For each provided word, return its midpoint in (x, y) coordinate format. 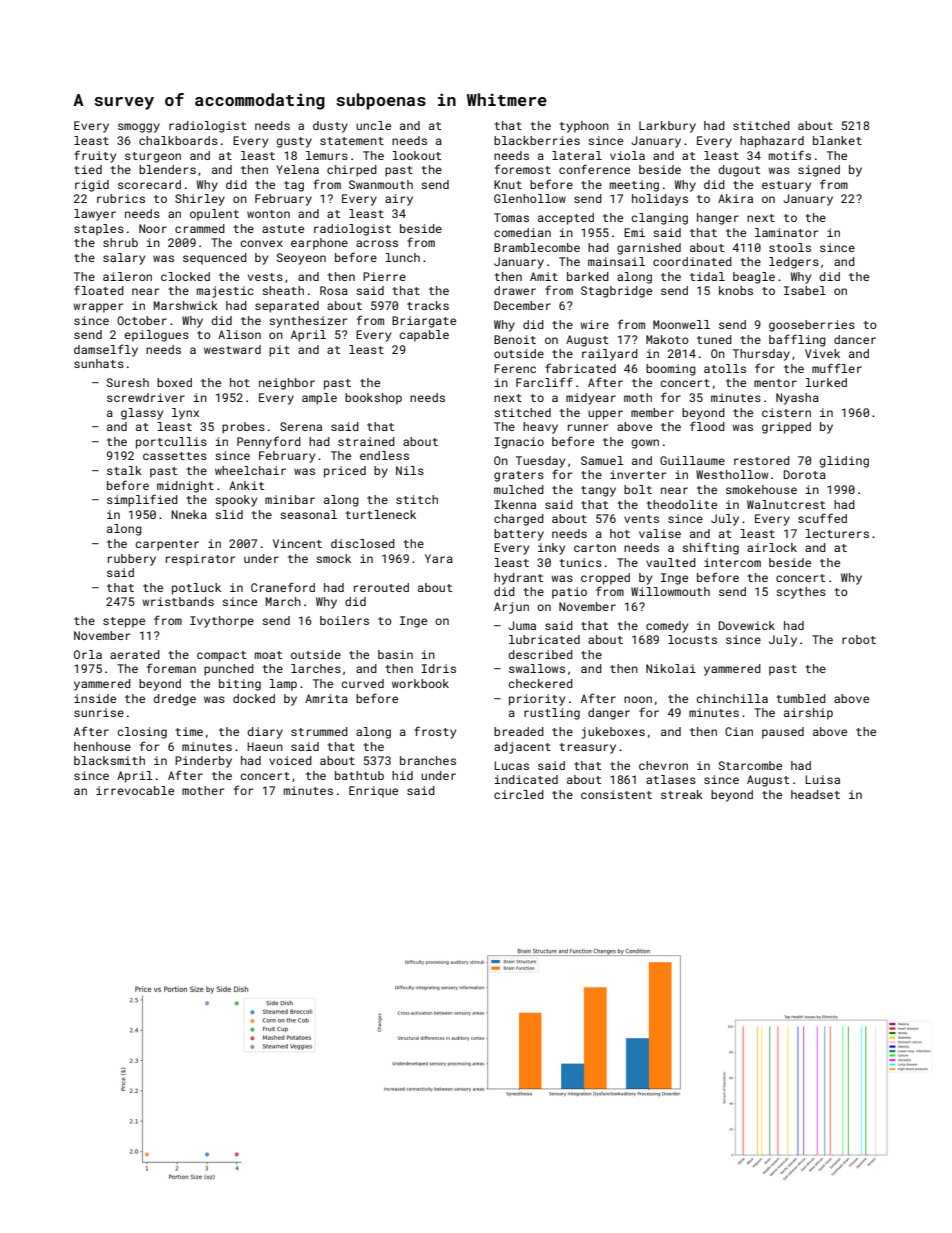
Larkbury (667, 127)
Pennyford (269, 442)
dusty (330, 127)
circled (519, 794)
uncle (373, 125)
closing (142, 733)
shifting (710, 548)
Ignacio (519, 443)
